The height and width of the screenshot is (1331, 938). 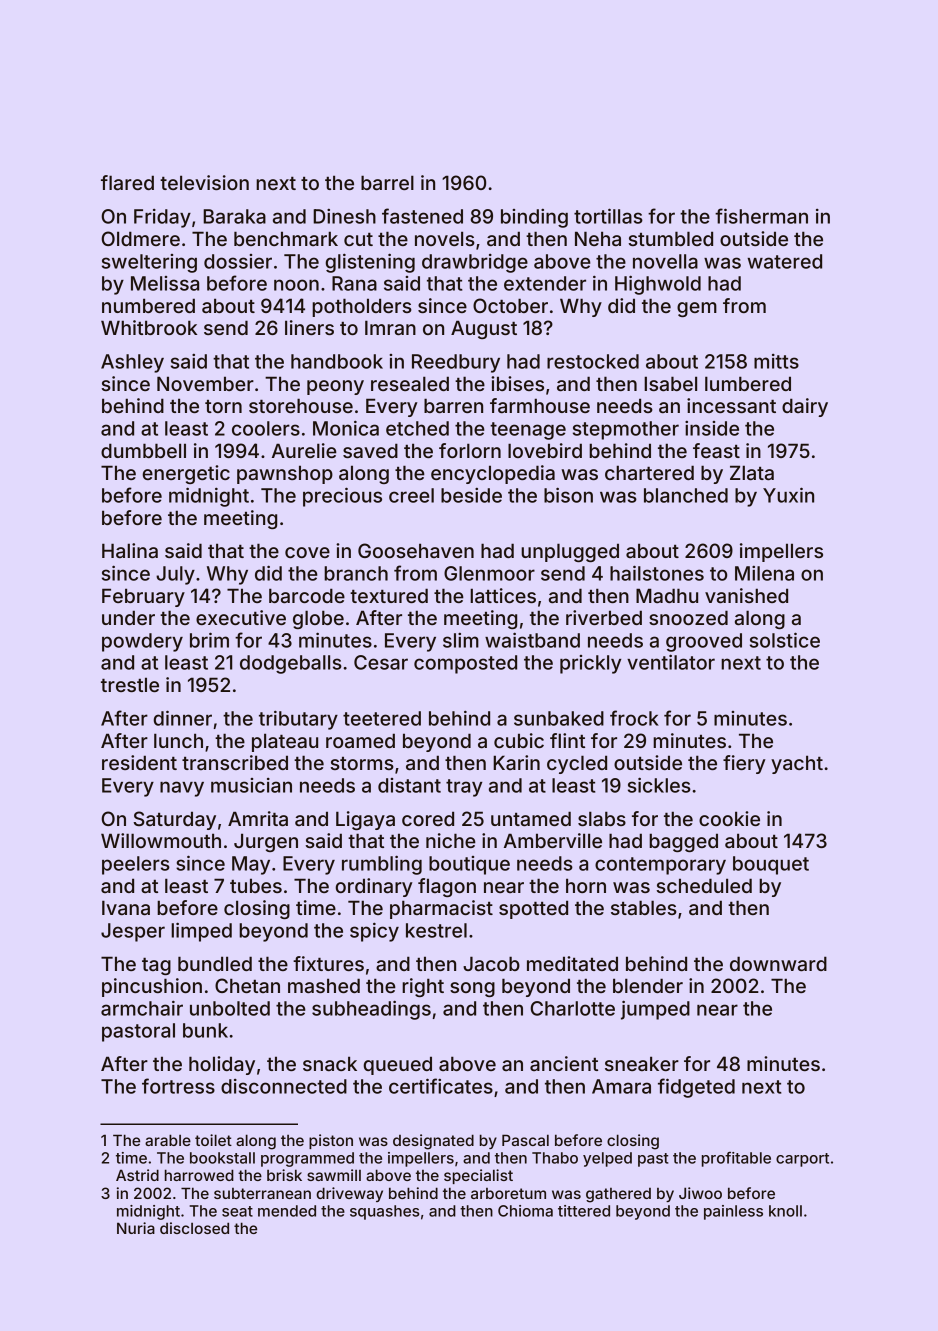 I want to click on barrel, so click(x=387, y=182).
